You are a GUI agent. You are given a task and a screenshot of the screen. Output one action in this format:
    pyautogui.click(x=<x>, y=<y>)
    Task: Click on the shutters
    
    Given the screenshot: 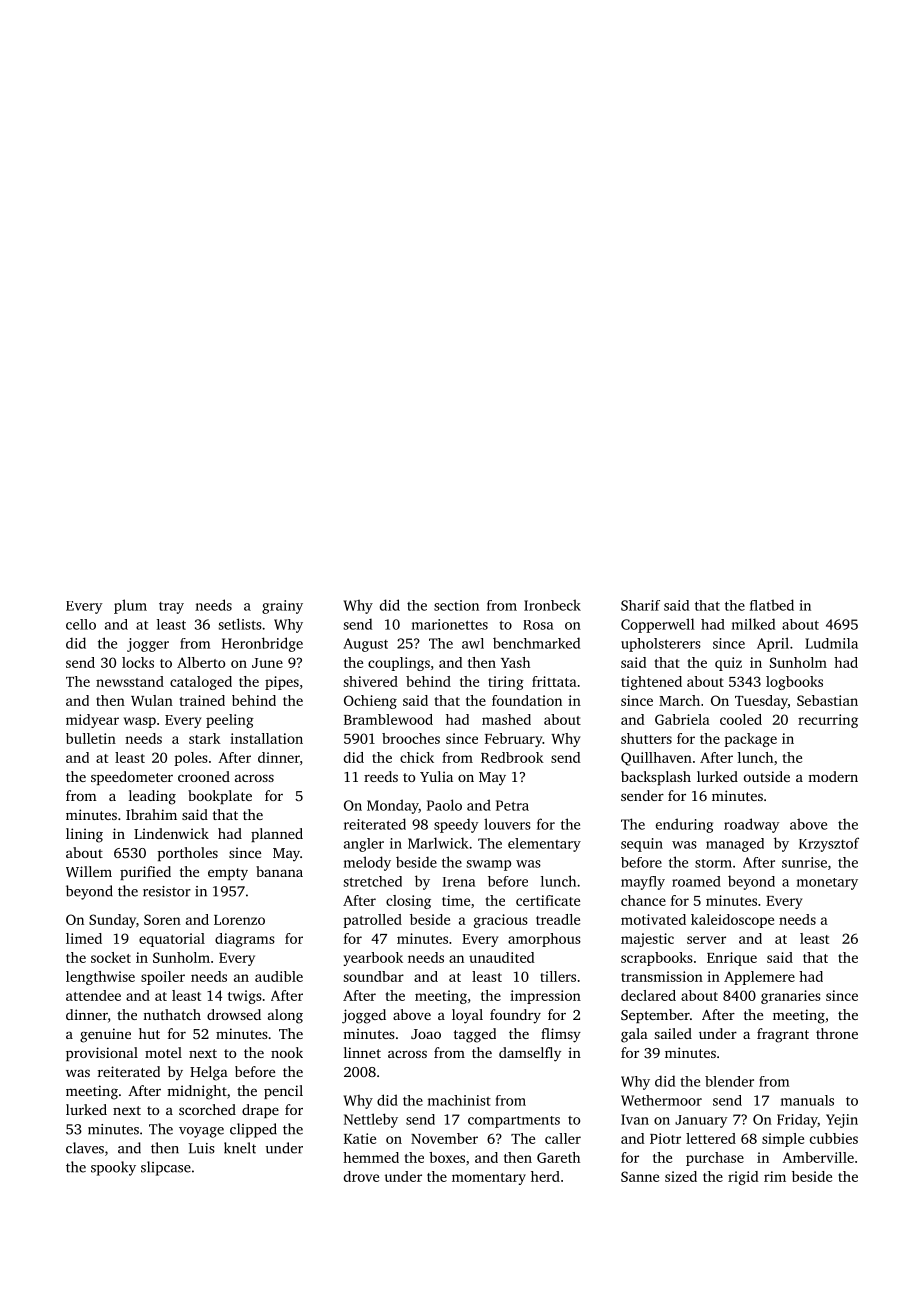 What is the action you would take?
    pyautogui.click(x=646, y=738)
